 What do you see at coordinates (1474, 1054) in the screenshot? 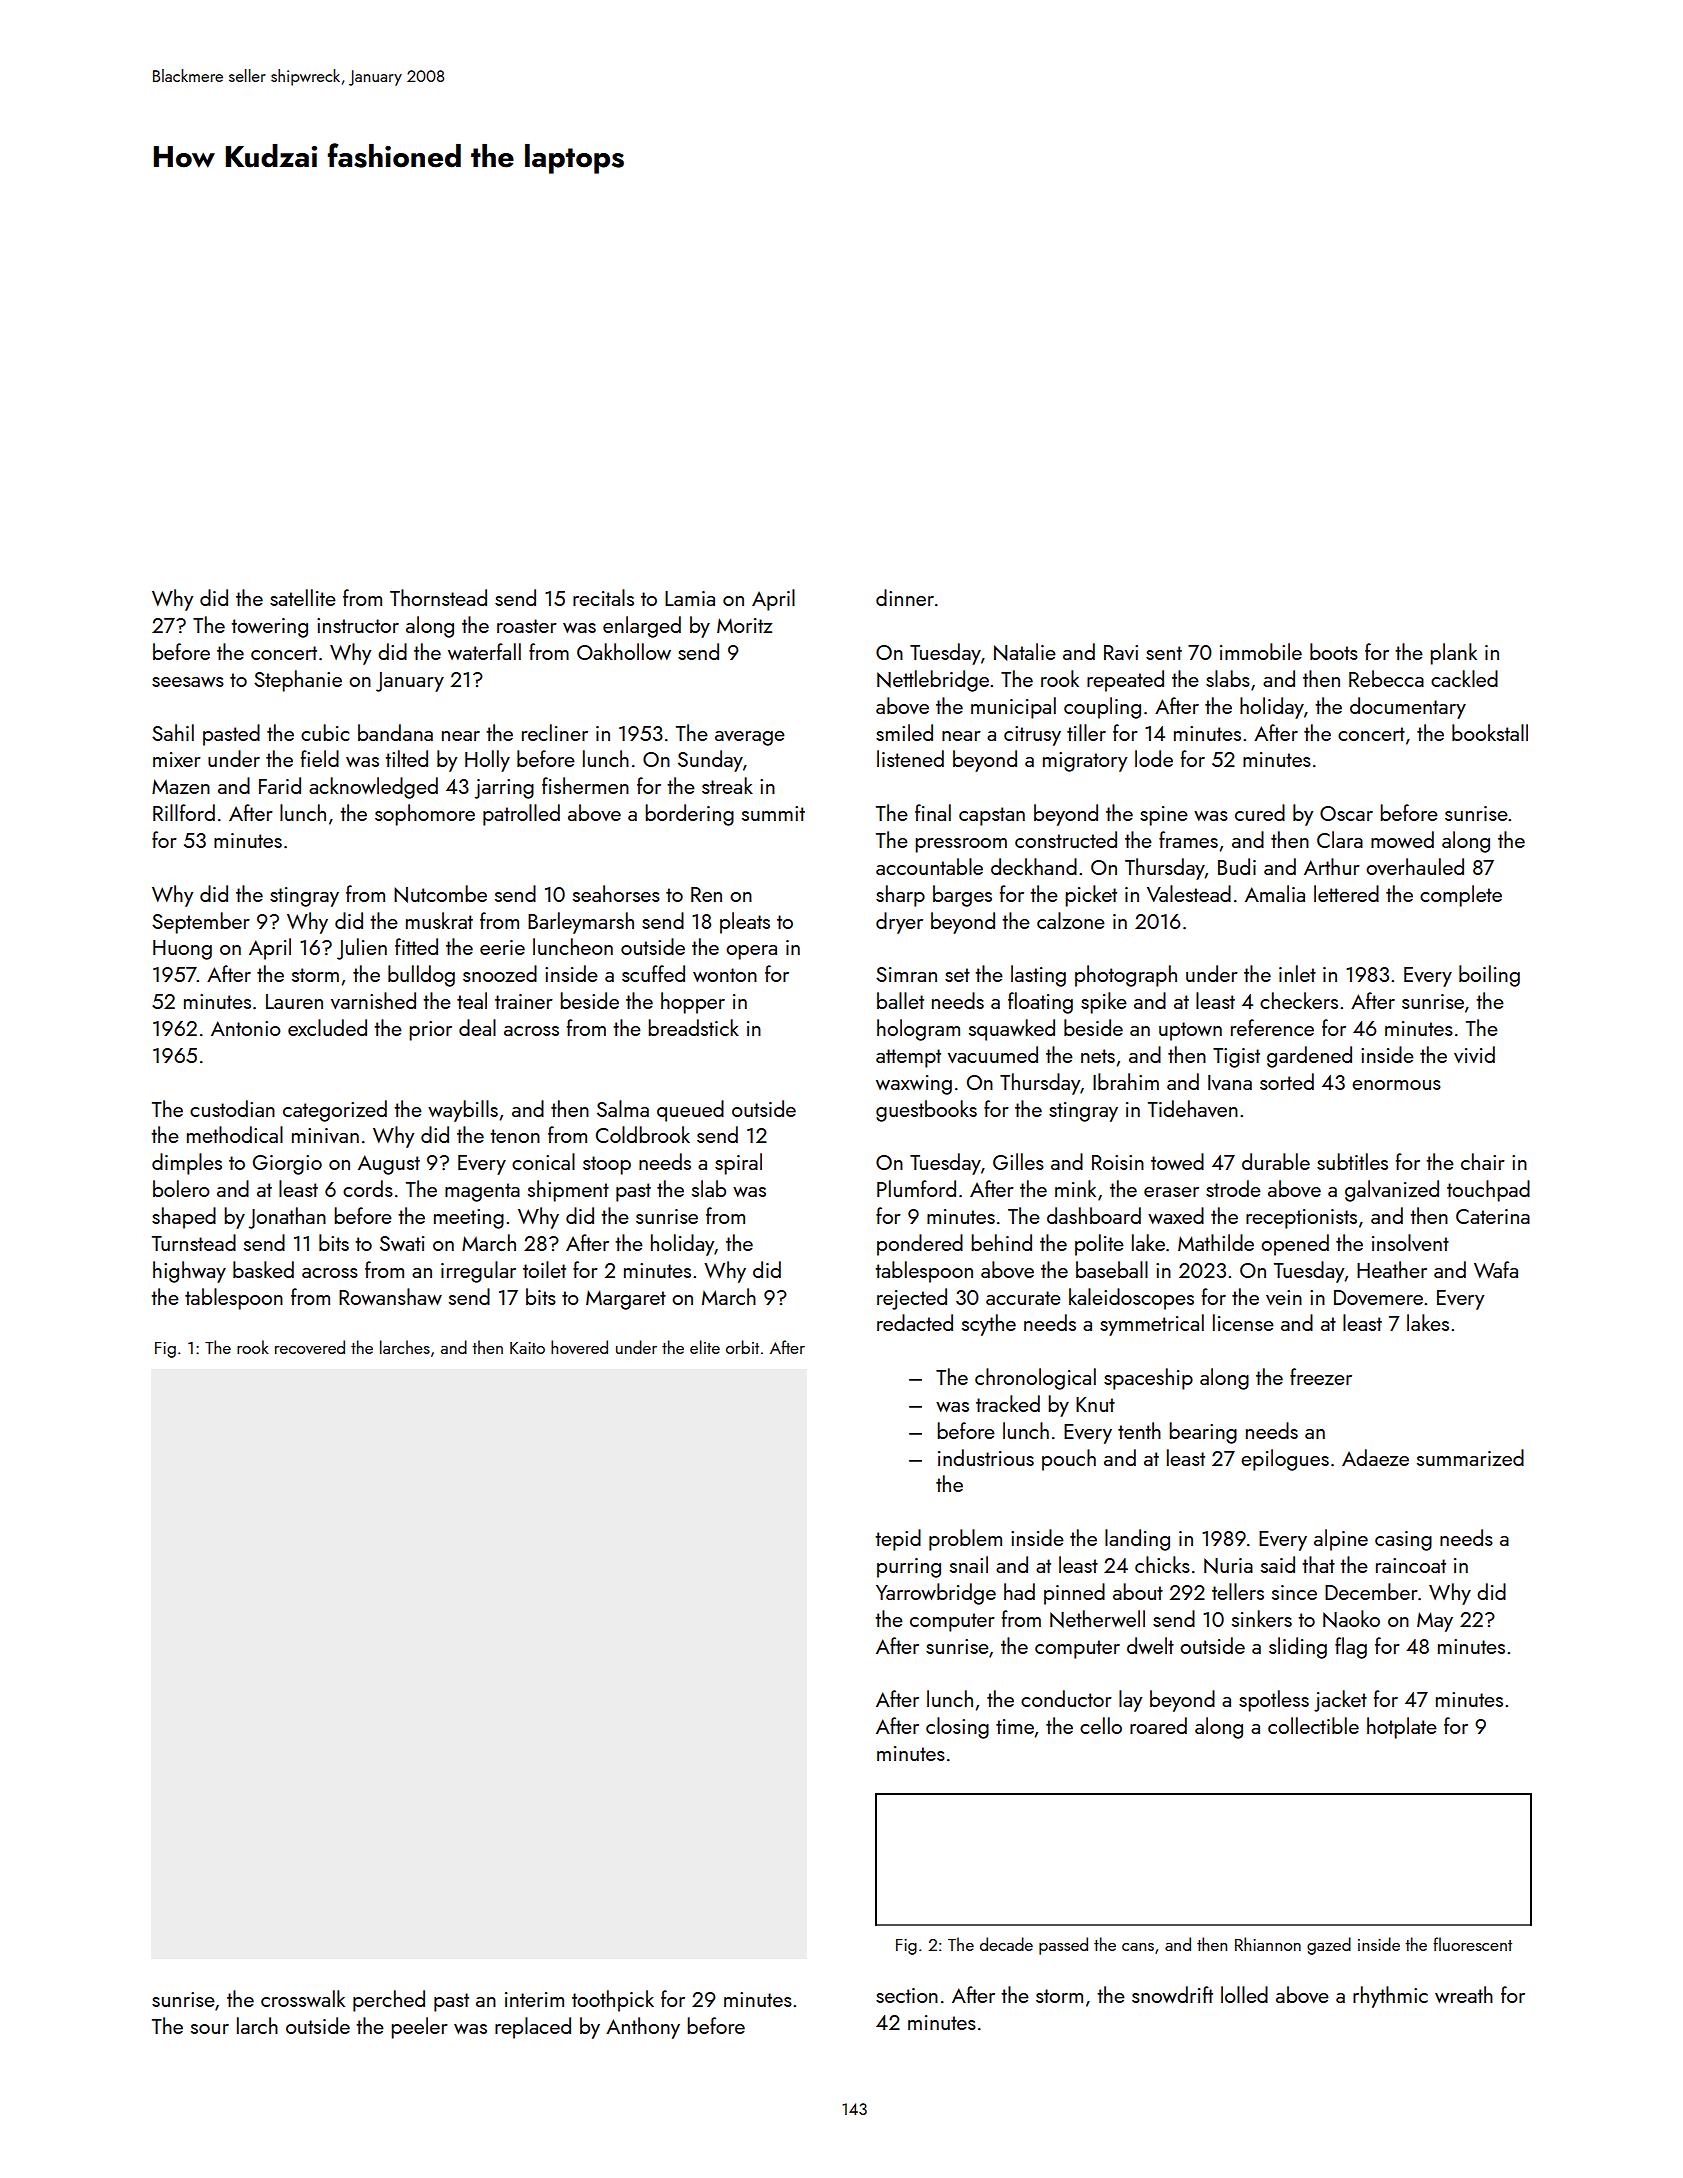
I see `vivid` at bounding box center [1474, 1054].
